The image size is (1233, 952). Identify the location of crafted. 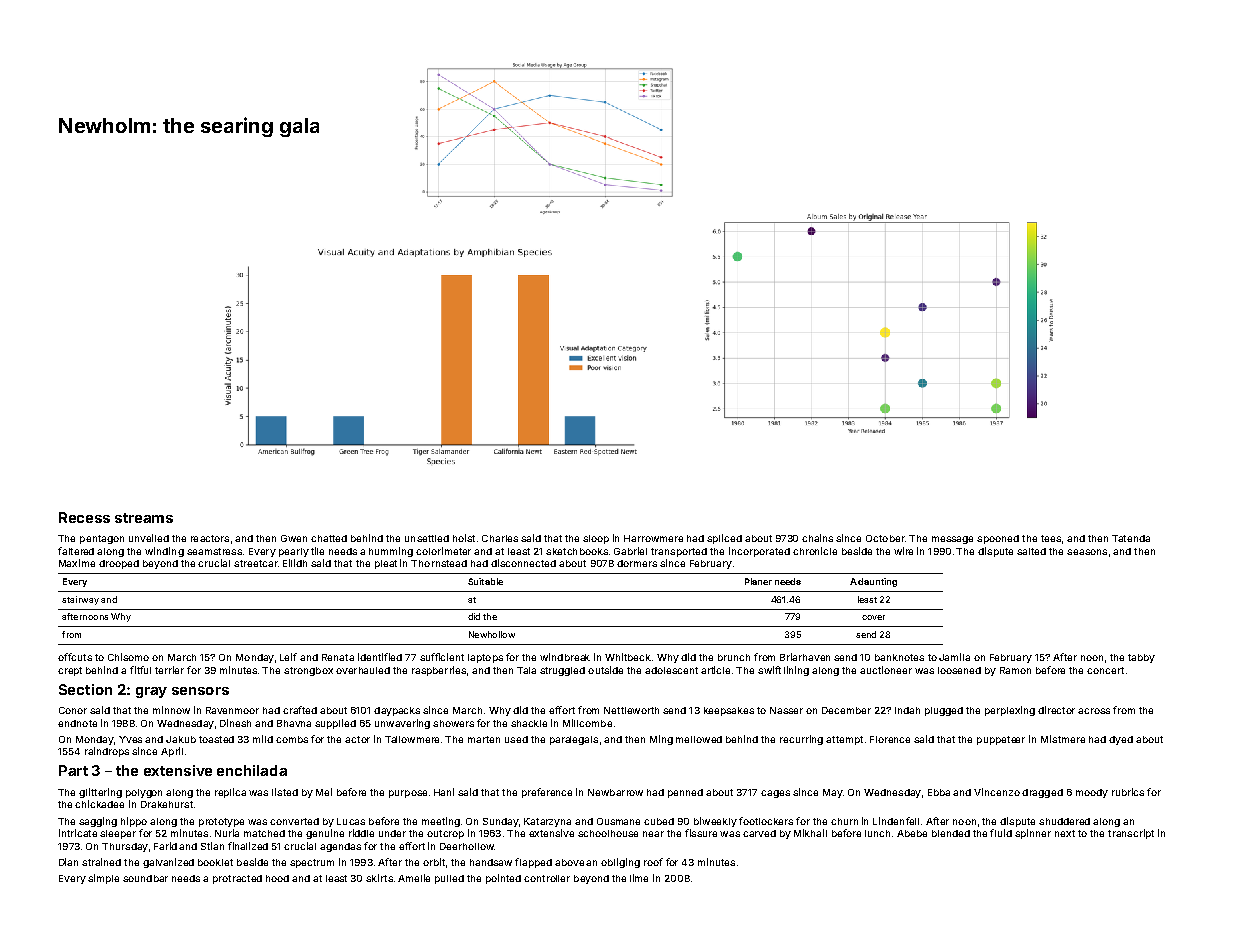
(300, 710).
